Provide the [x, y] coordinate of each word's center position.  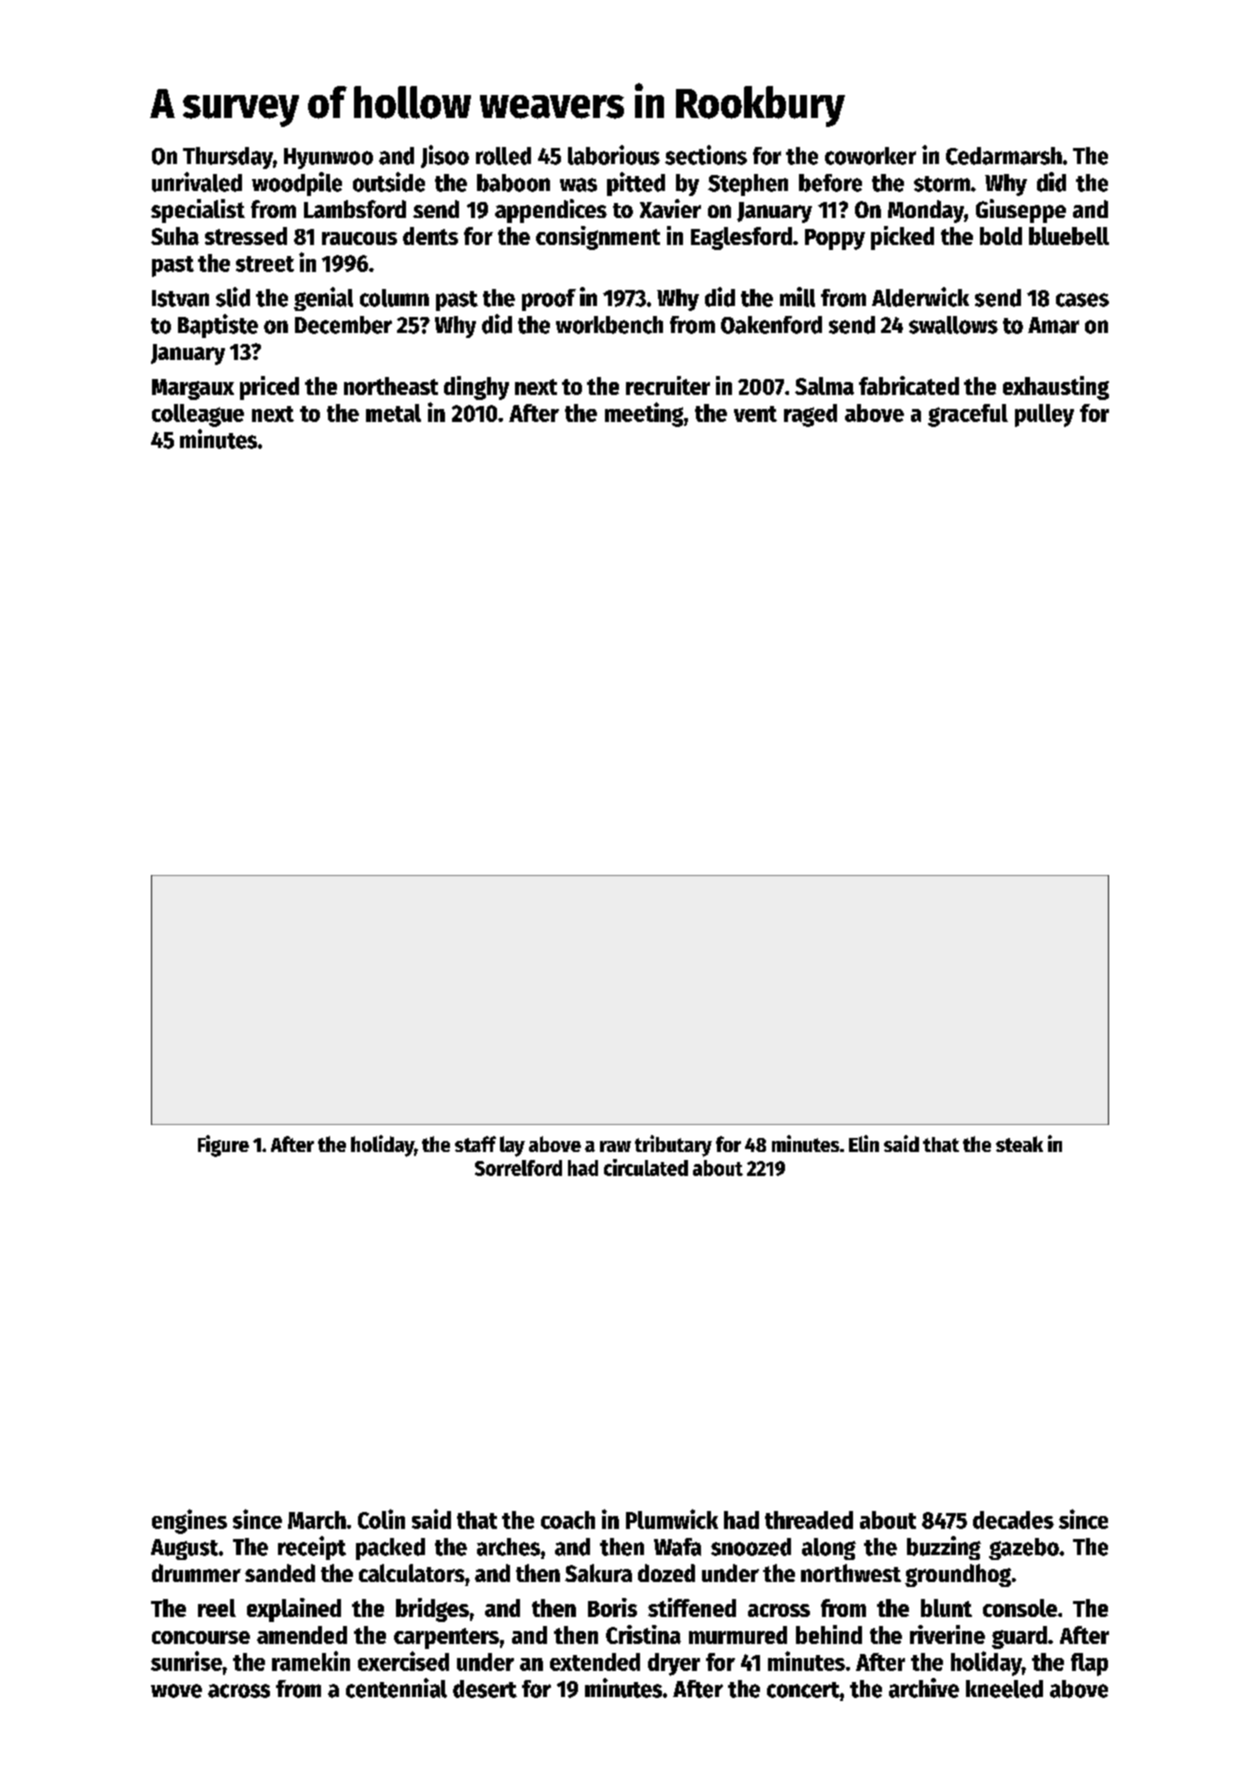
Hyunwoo [328, 158]
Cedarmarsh [1004, 156]
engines [189, 1521]
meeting [644, 414]
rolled [503, 156]
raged [810, 415]
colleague [198, 415]
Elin [864, 1143]
